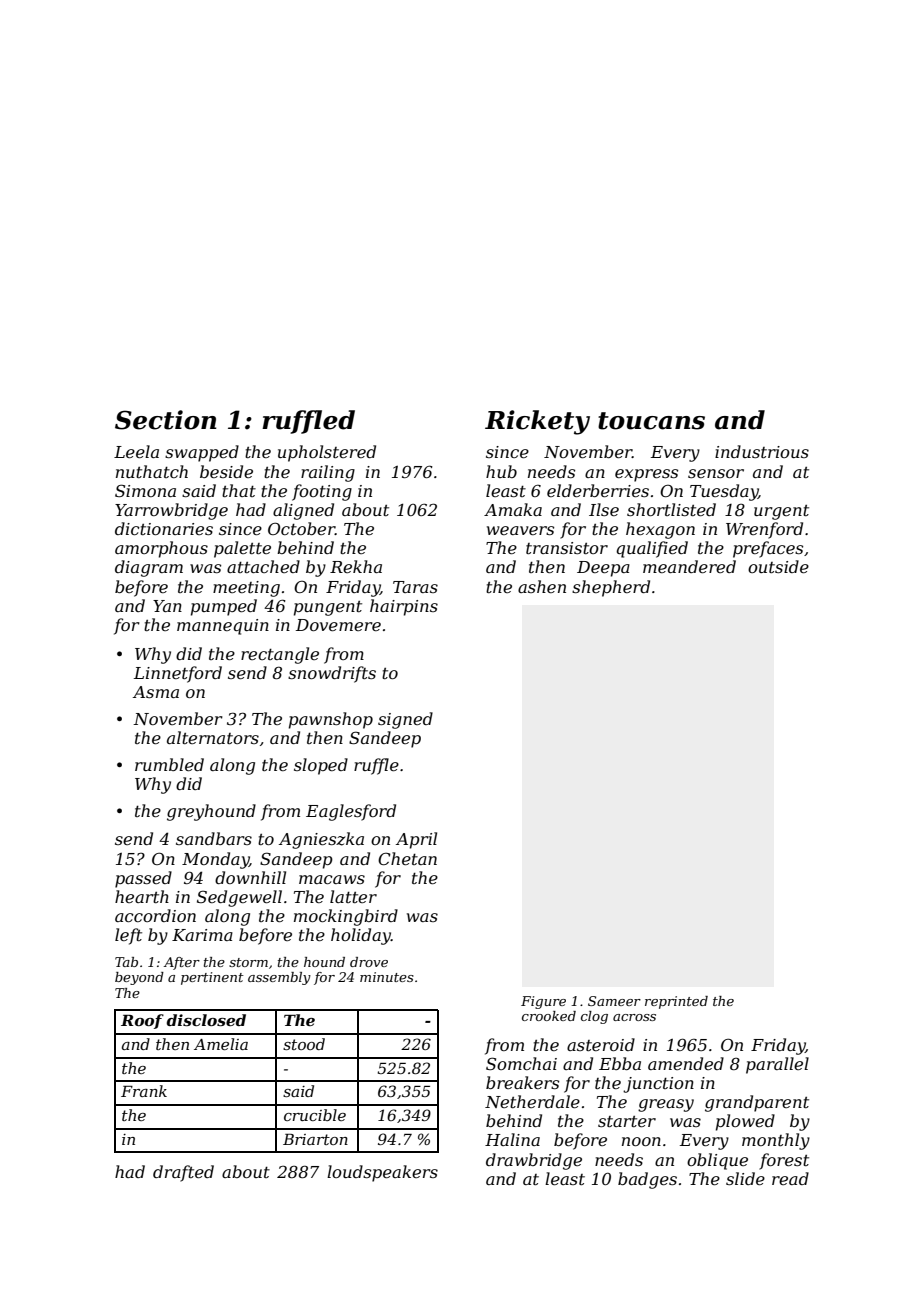 This screenshot has height=1311, width=924. I want to click on grandparent, so click(757, 1103).
